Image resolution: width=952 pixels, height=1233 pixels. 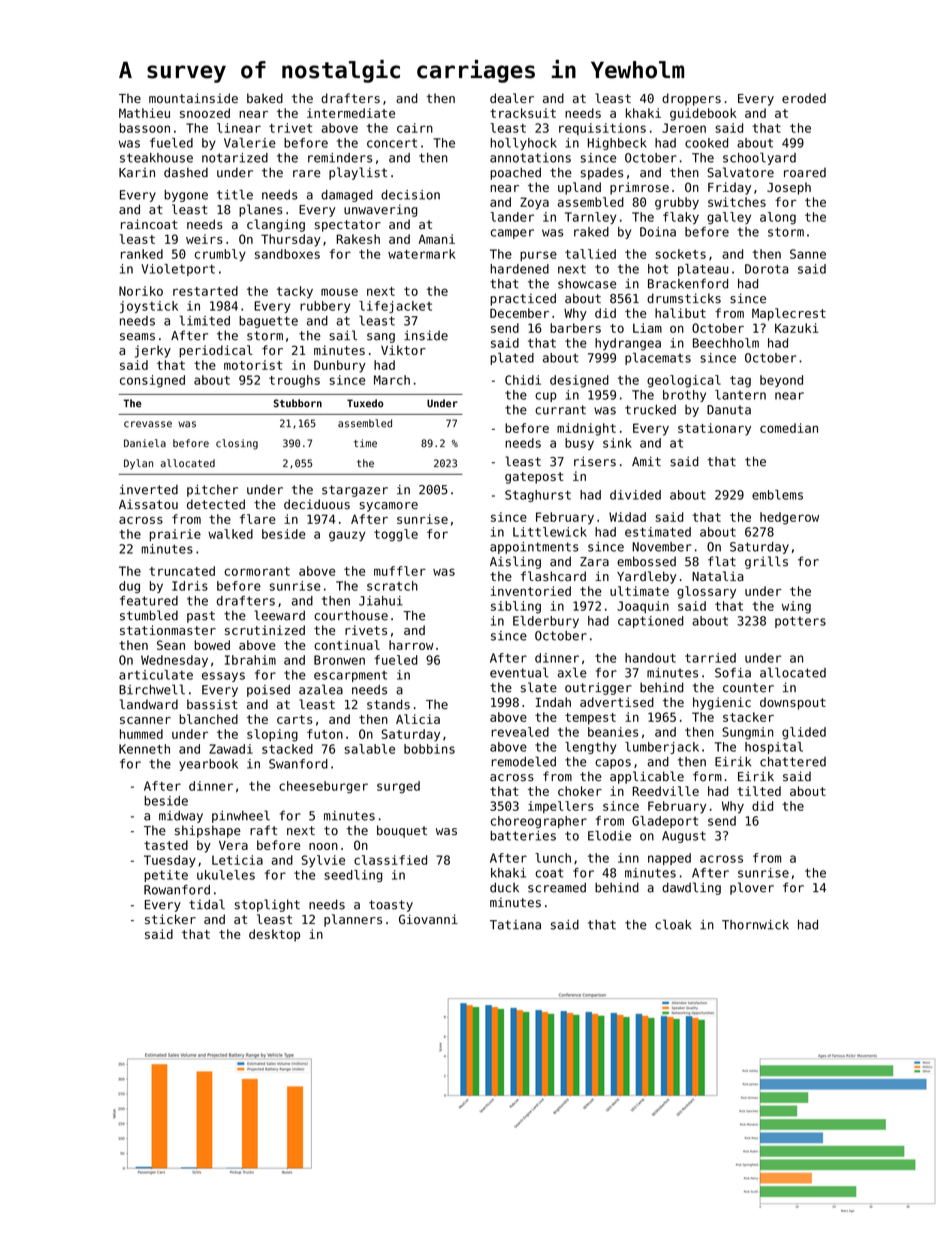 I want to click on cooked, so click(x=706, y=143).
